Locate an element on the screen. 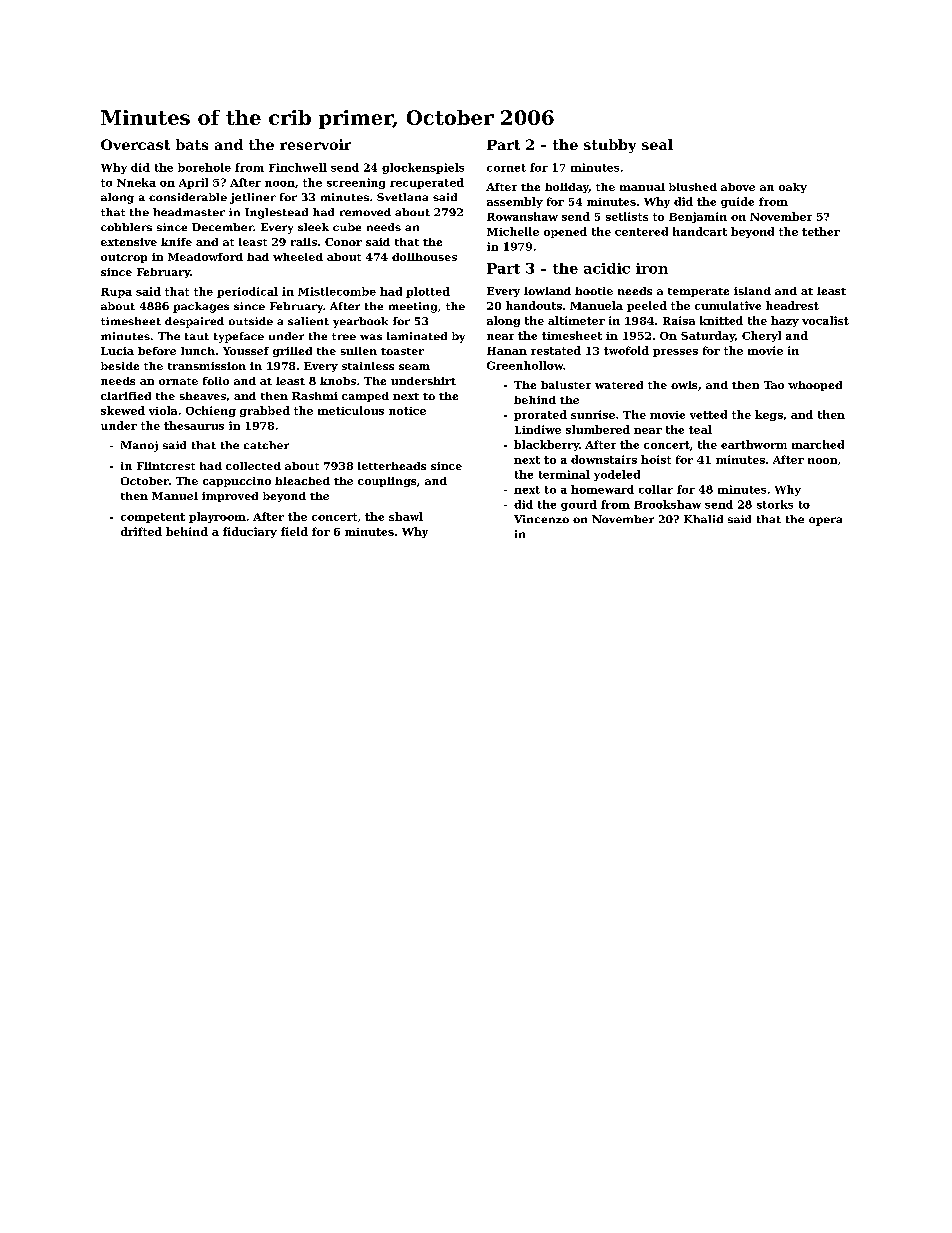 The height and width of the screenshot is (1233, 952). headrest is located at coordinates (792, 305).
